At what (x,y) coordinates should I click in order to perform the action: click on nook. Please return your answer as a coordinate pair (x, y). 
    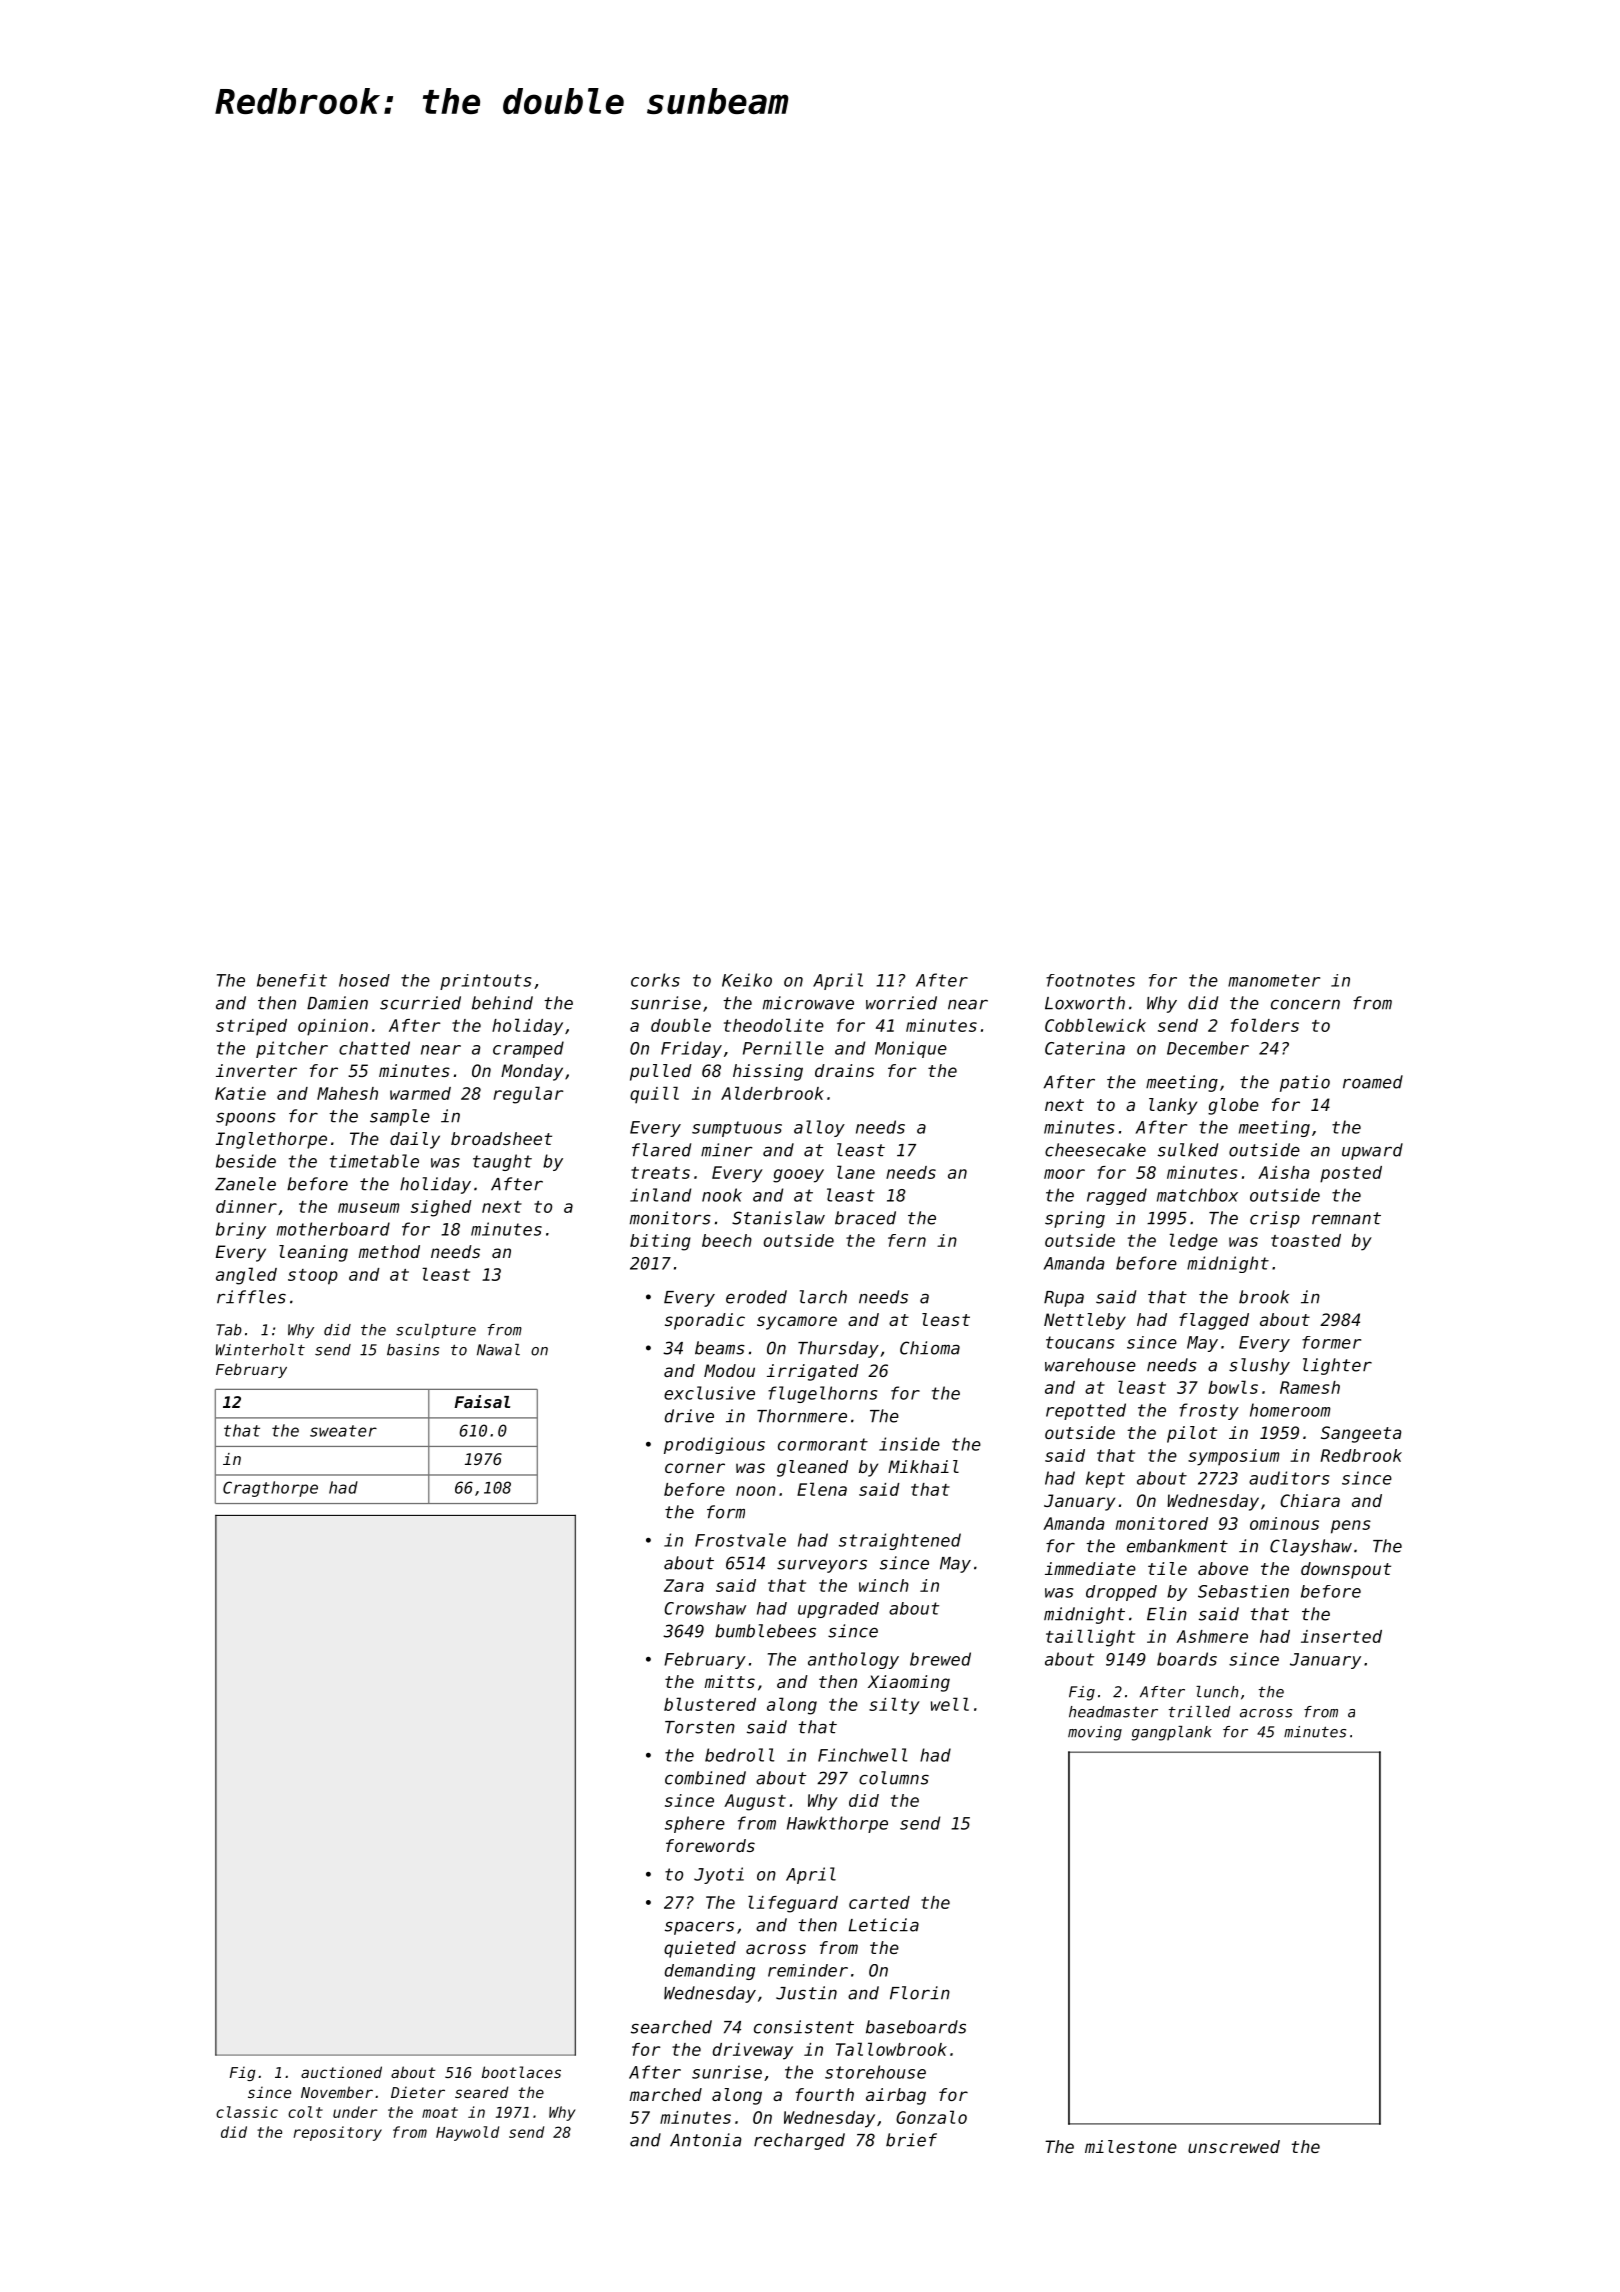
    Looking at the image, I should click on (722, 1195).
